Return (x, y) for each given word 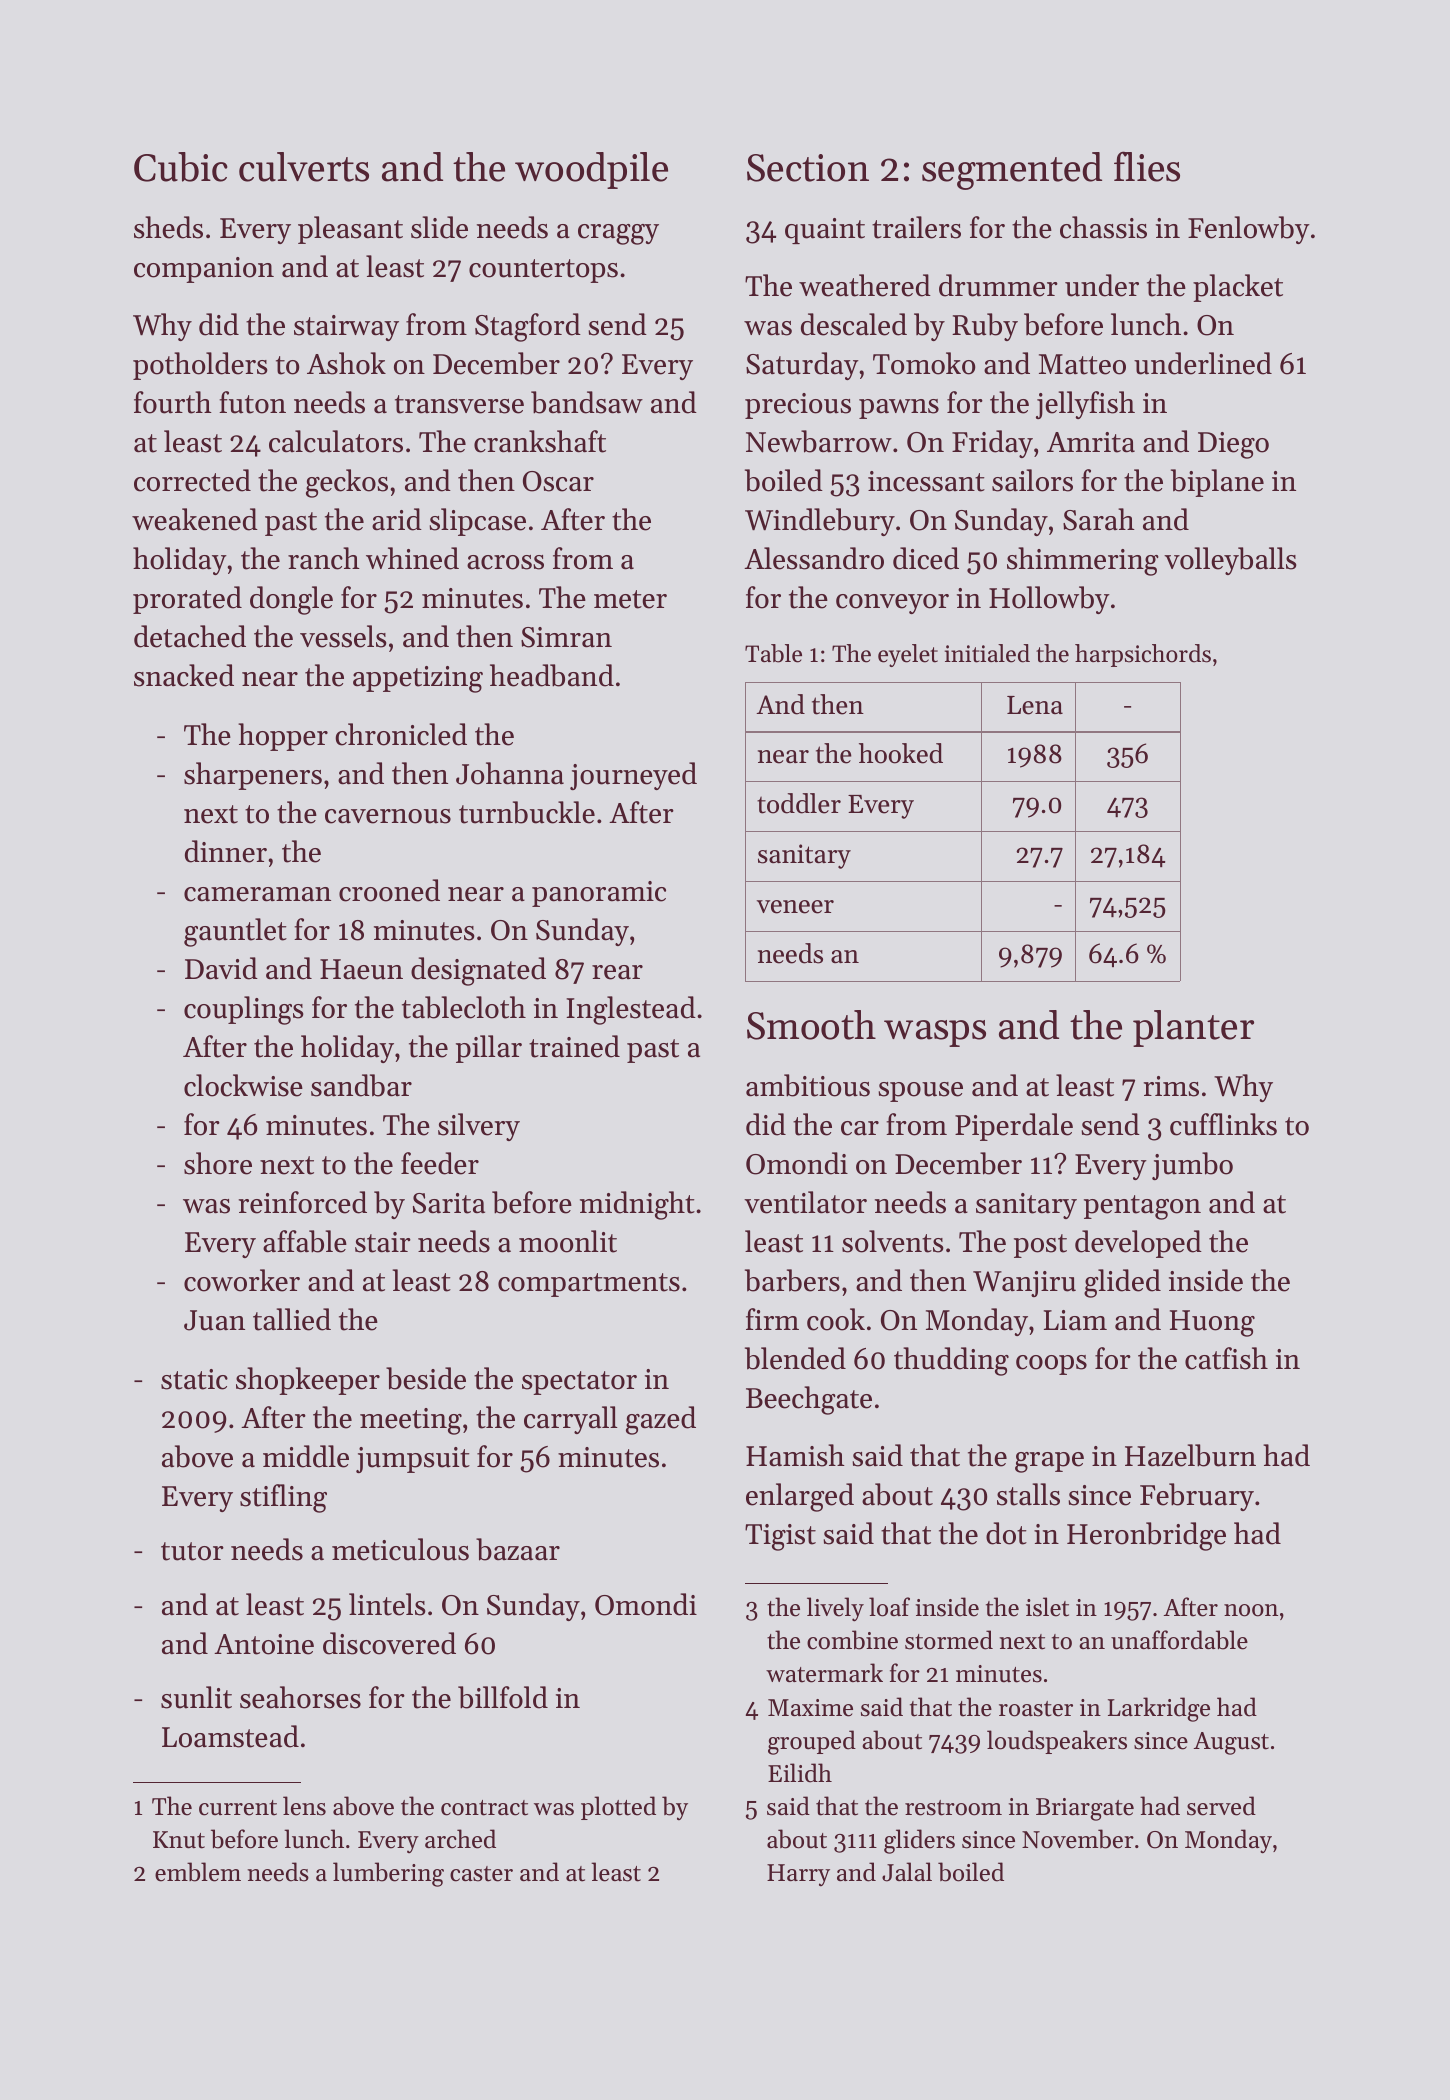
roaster (1036, 1709)
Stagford (528, 327)
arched (460, 1839)
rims (1171, 1086)
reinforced (303, 1202)
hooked (901, 753)
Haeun (361, 969)
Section (808, 168)
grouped (812, 1742)
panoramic (599, 894)
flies (1147, 166)
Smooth (811, 1025)
